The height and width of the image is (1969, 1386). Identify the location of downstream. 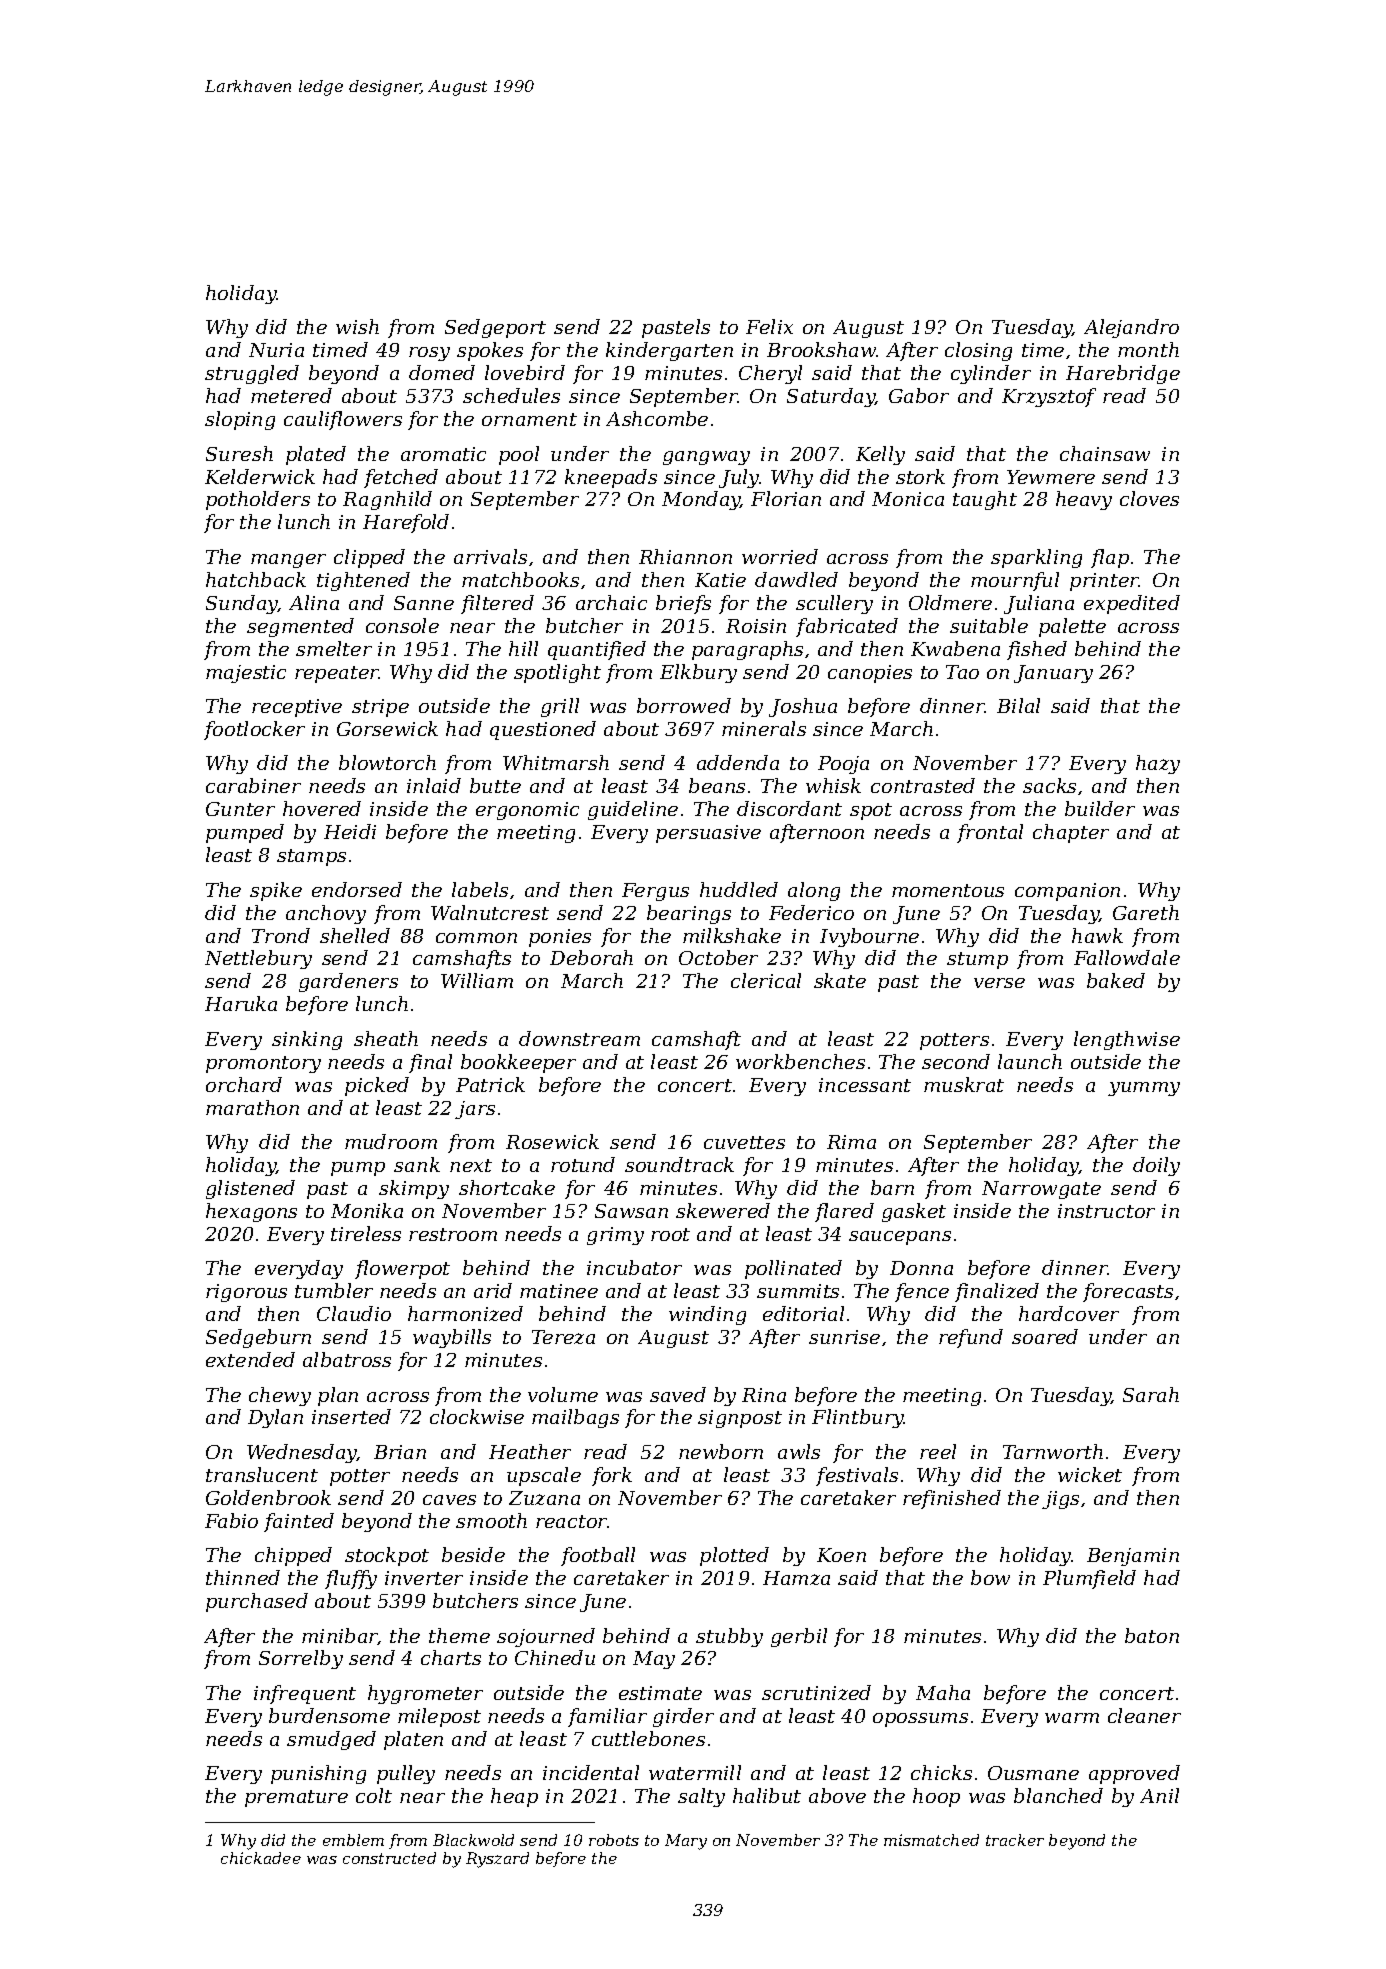
(579, 1038).
